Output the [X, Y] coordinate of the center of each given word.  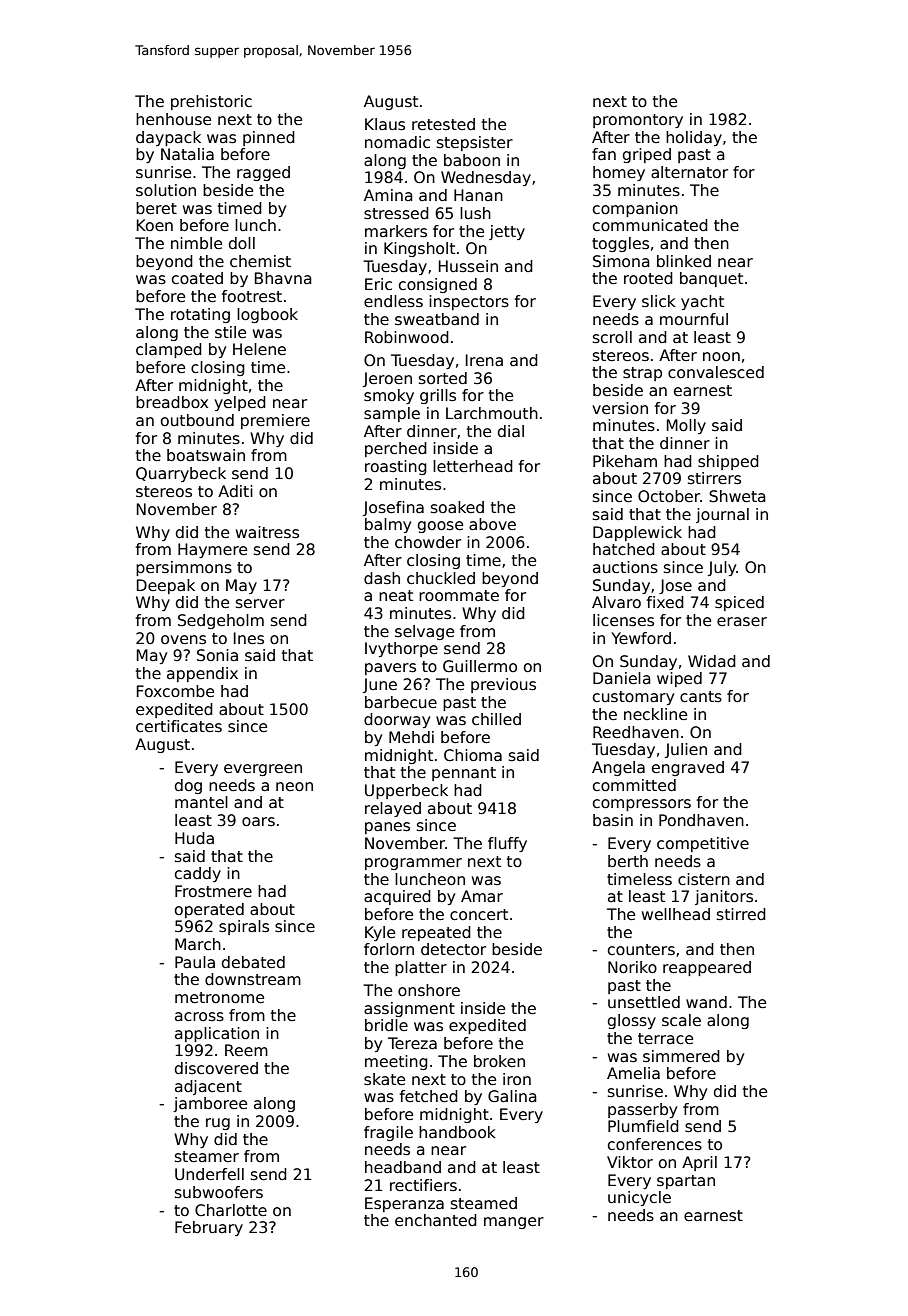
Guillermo [480, 666]
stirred [741, 914]
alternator [689, 172]
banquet [711, 279]
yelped [240, 403]
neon [294, 787]
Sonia [217, 655]
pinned [269, 138]
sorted [443, 378]
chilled [496, 719]
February [209, 1228]
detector [453, 949]
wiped [679, 679]
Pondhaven [701, 820]
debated [253, 962]
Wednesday [486, 178]
